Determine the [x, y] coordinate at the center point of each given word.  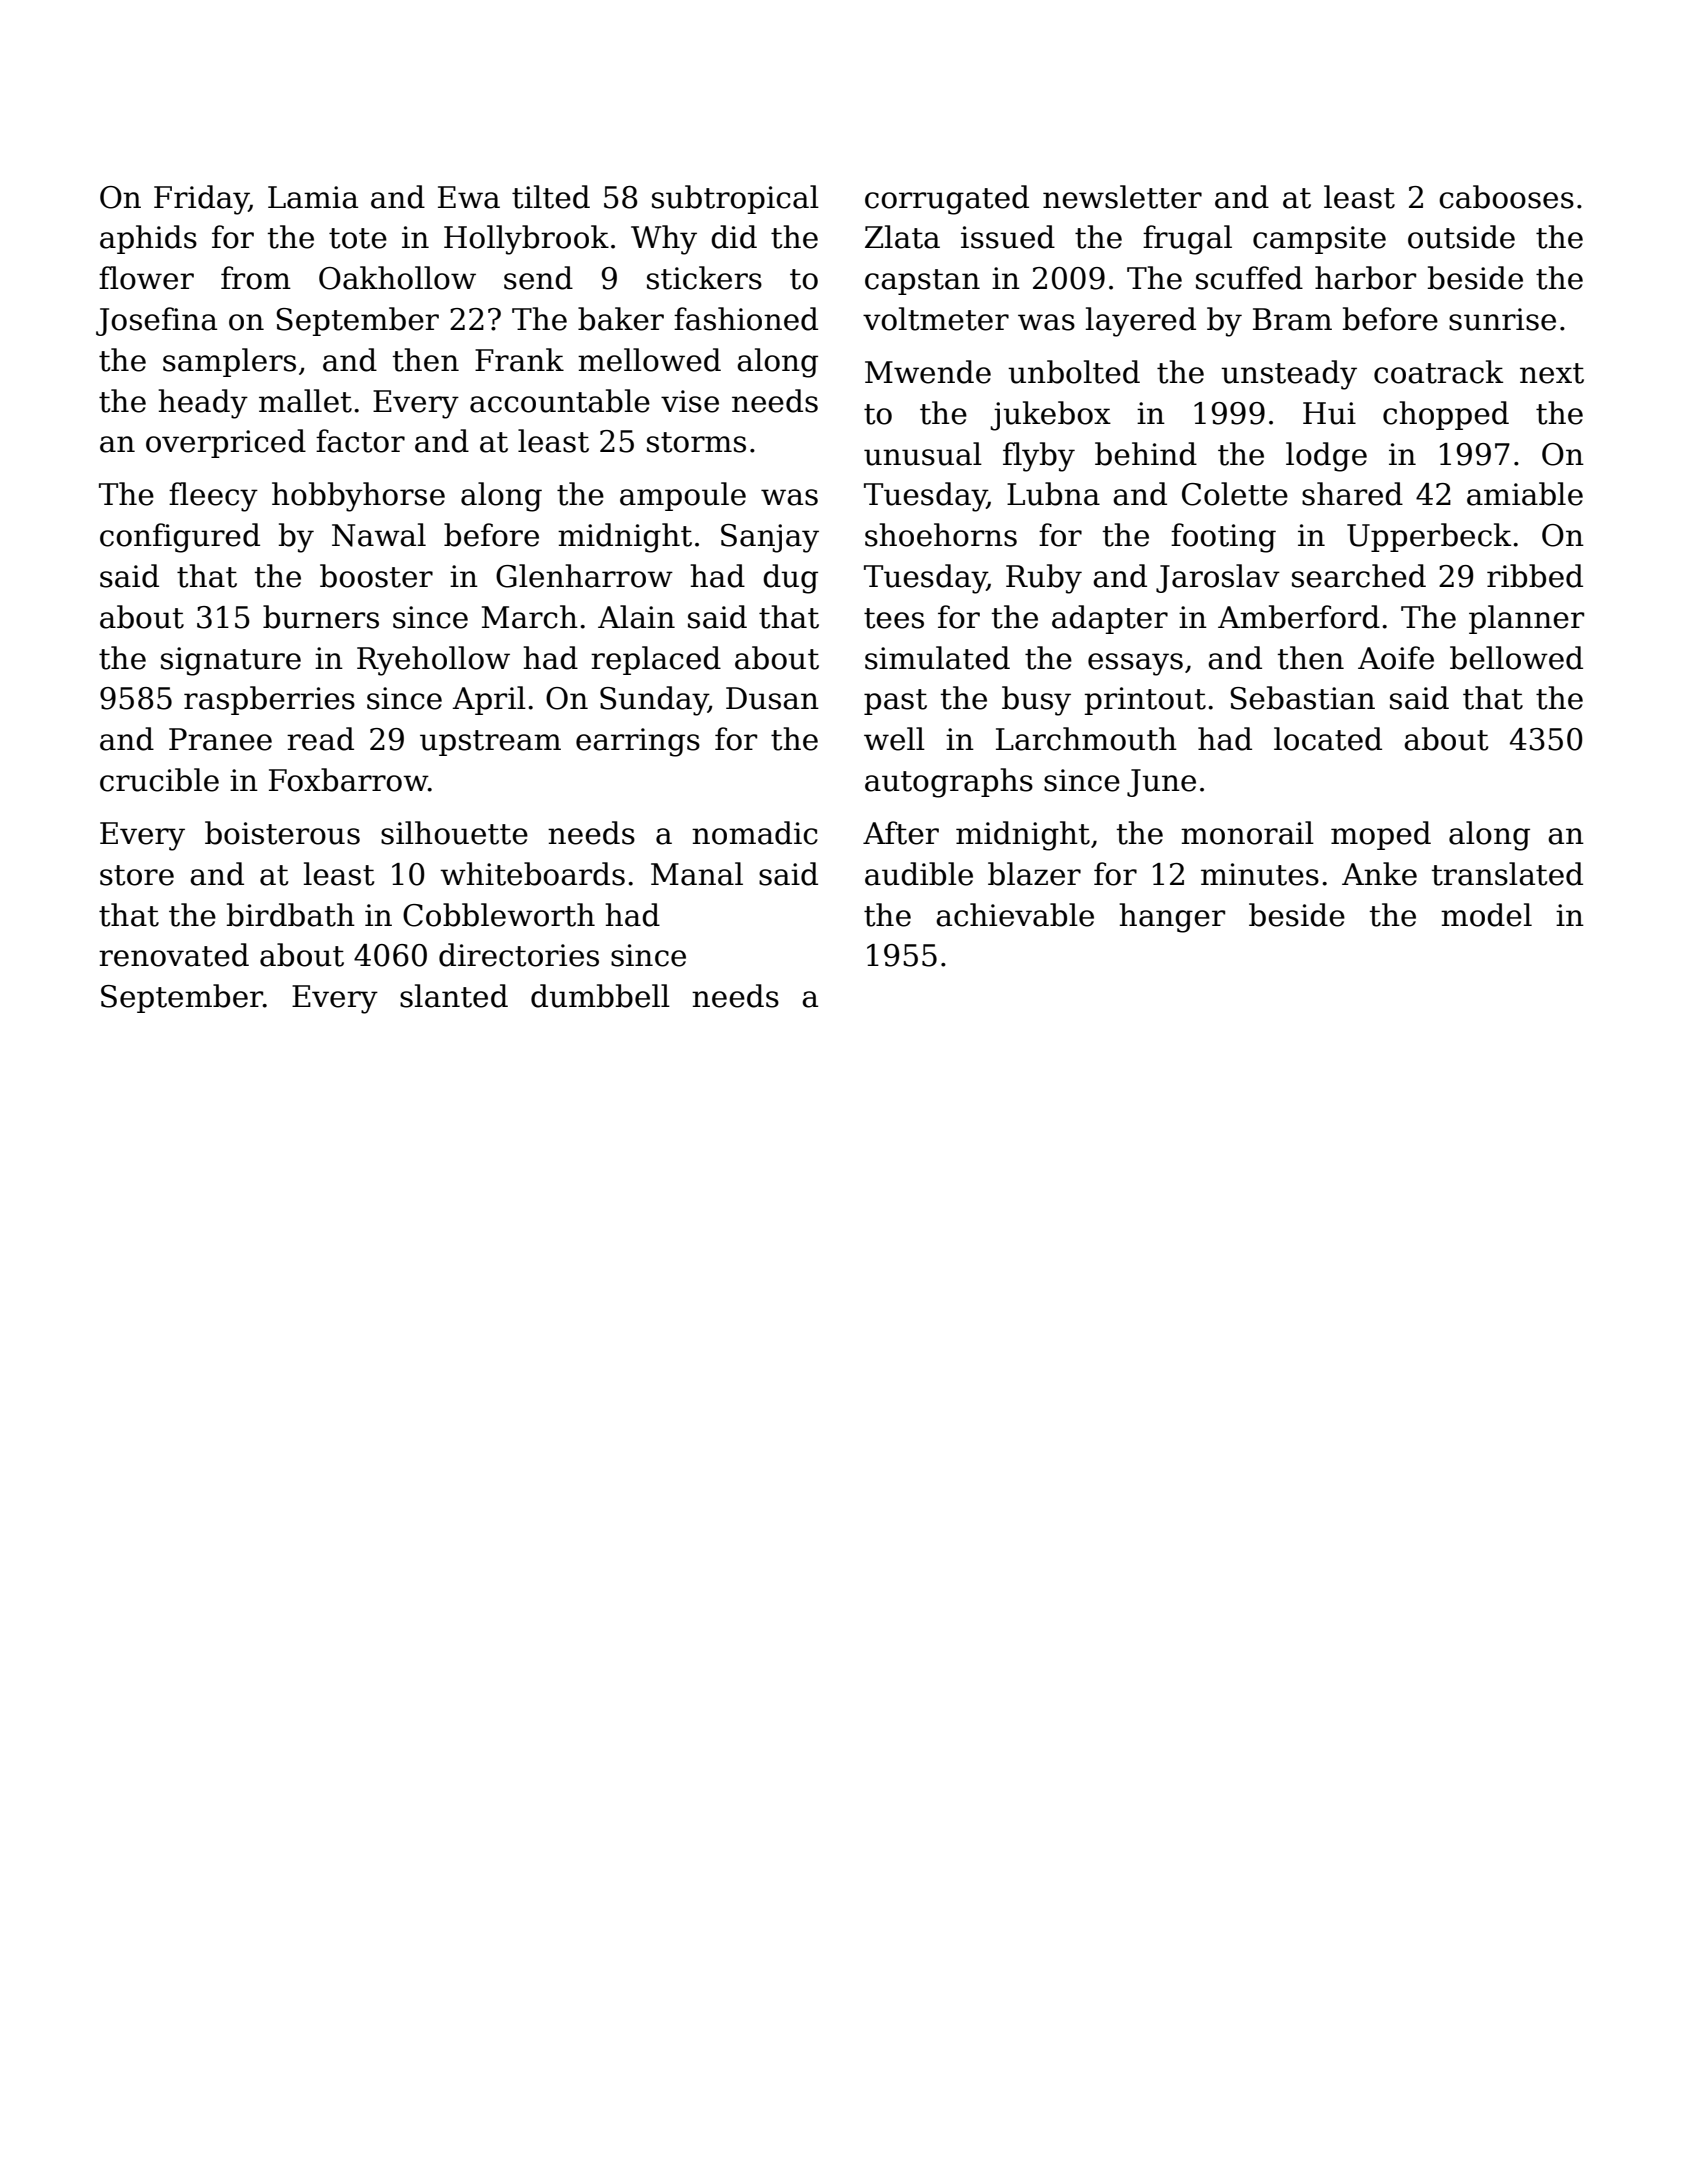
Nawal [379, 535]
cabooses [1506, 197]
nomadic [755, 833]
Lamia [313, 197]
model [1486, 915]
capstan [922, 282]
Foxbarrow [348, 780]
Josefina [156, 321]
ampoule [683, 496]
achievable [1015, 915]
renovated [174, 955]
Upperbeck [1429, 537]
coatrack [1438, 372]
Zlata [902, 237]
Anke [1379, 874]
